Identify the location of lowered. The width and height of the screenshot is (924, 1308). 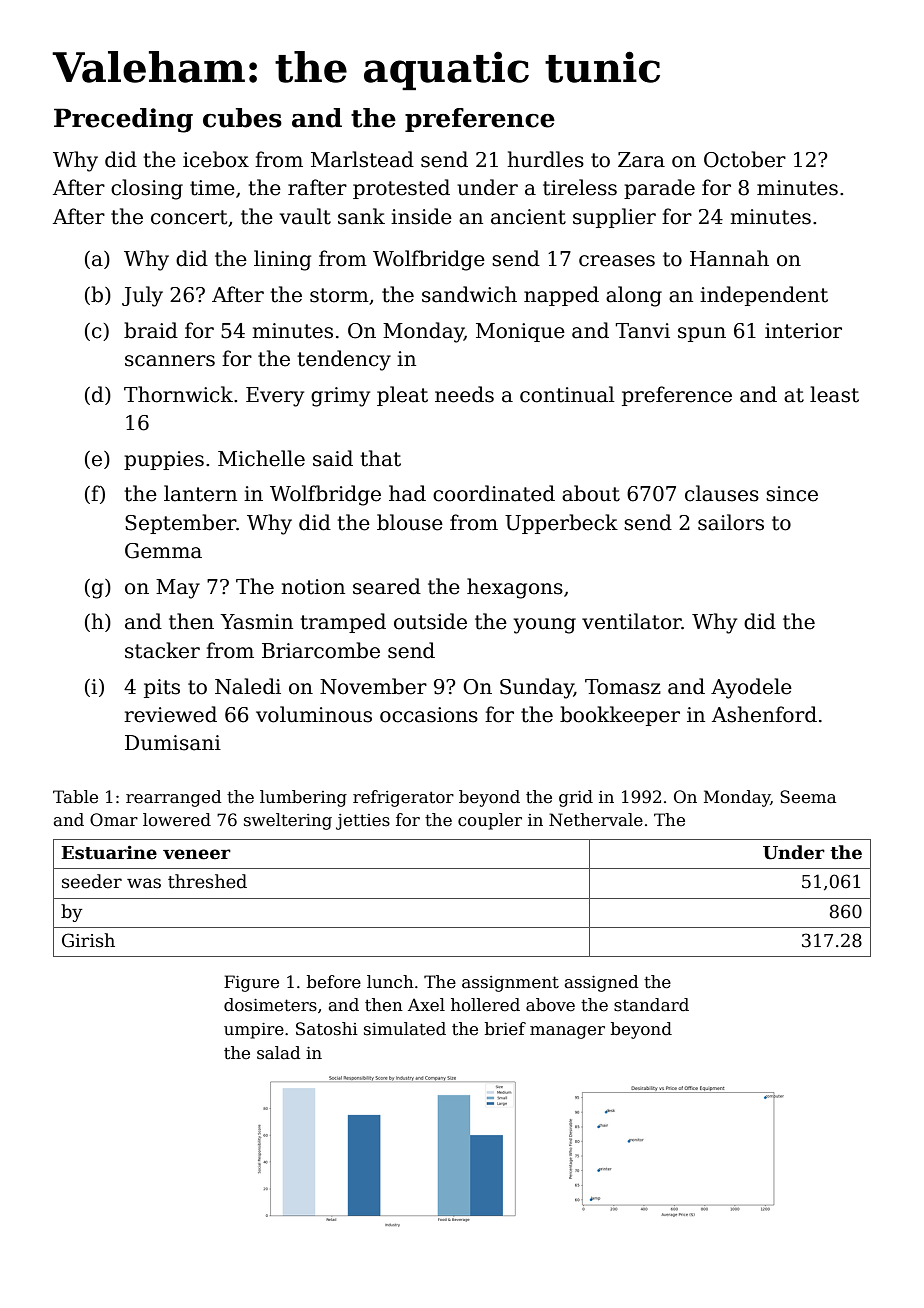
(177, 820).
